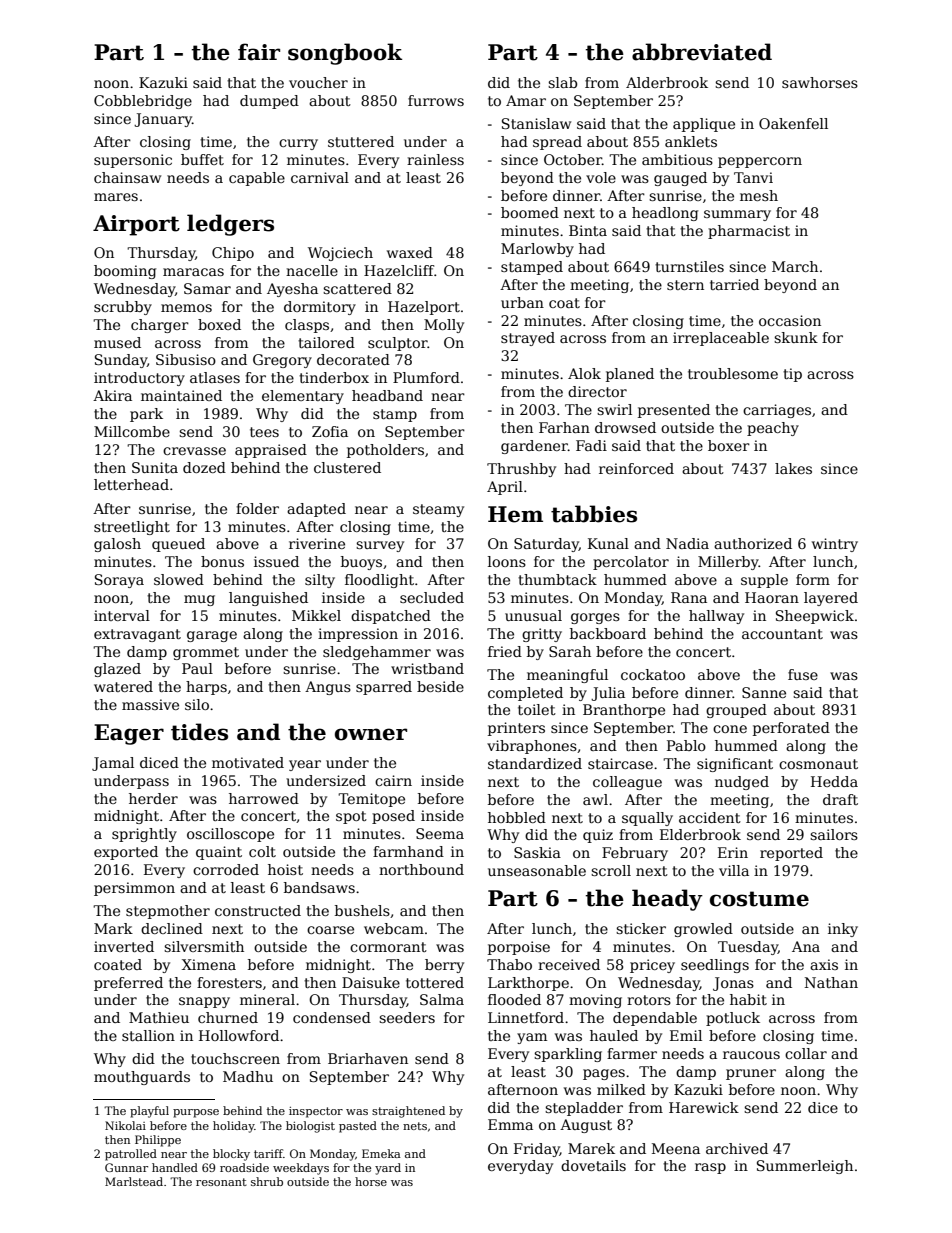 Image resolution: width=952 pixels, height=1233 pixels. Describe the element at coordinates (796, 337) in the document. I see `skunk` at that location.
